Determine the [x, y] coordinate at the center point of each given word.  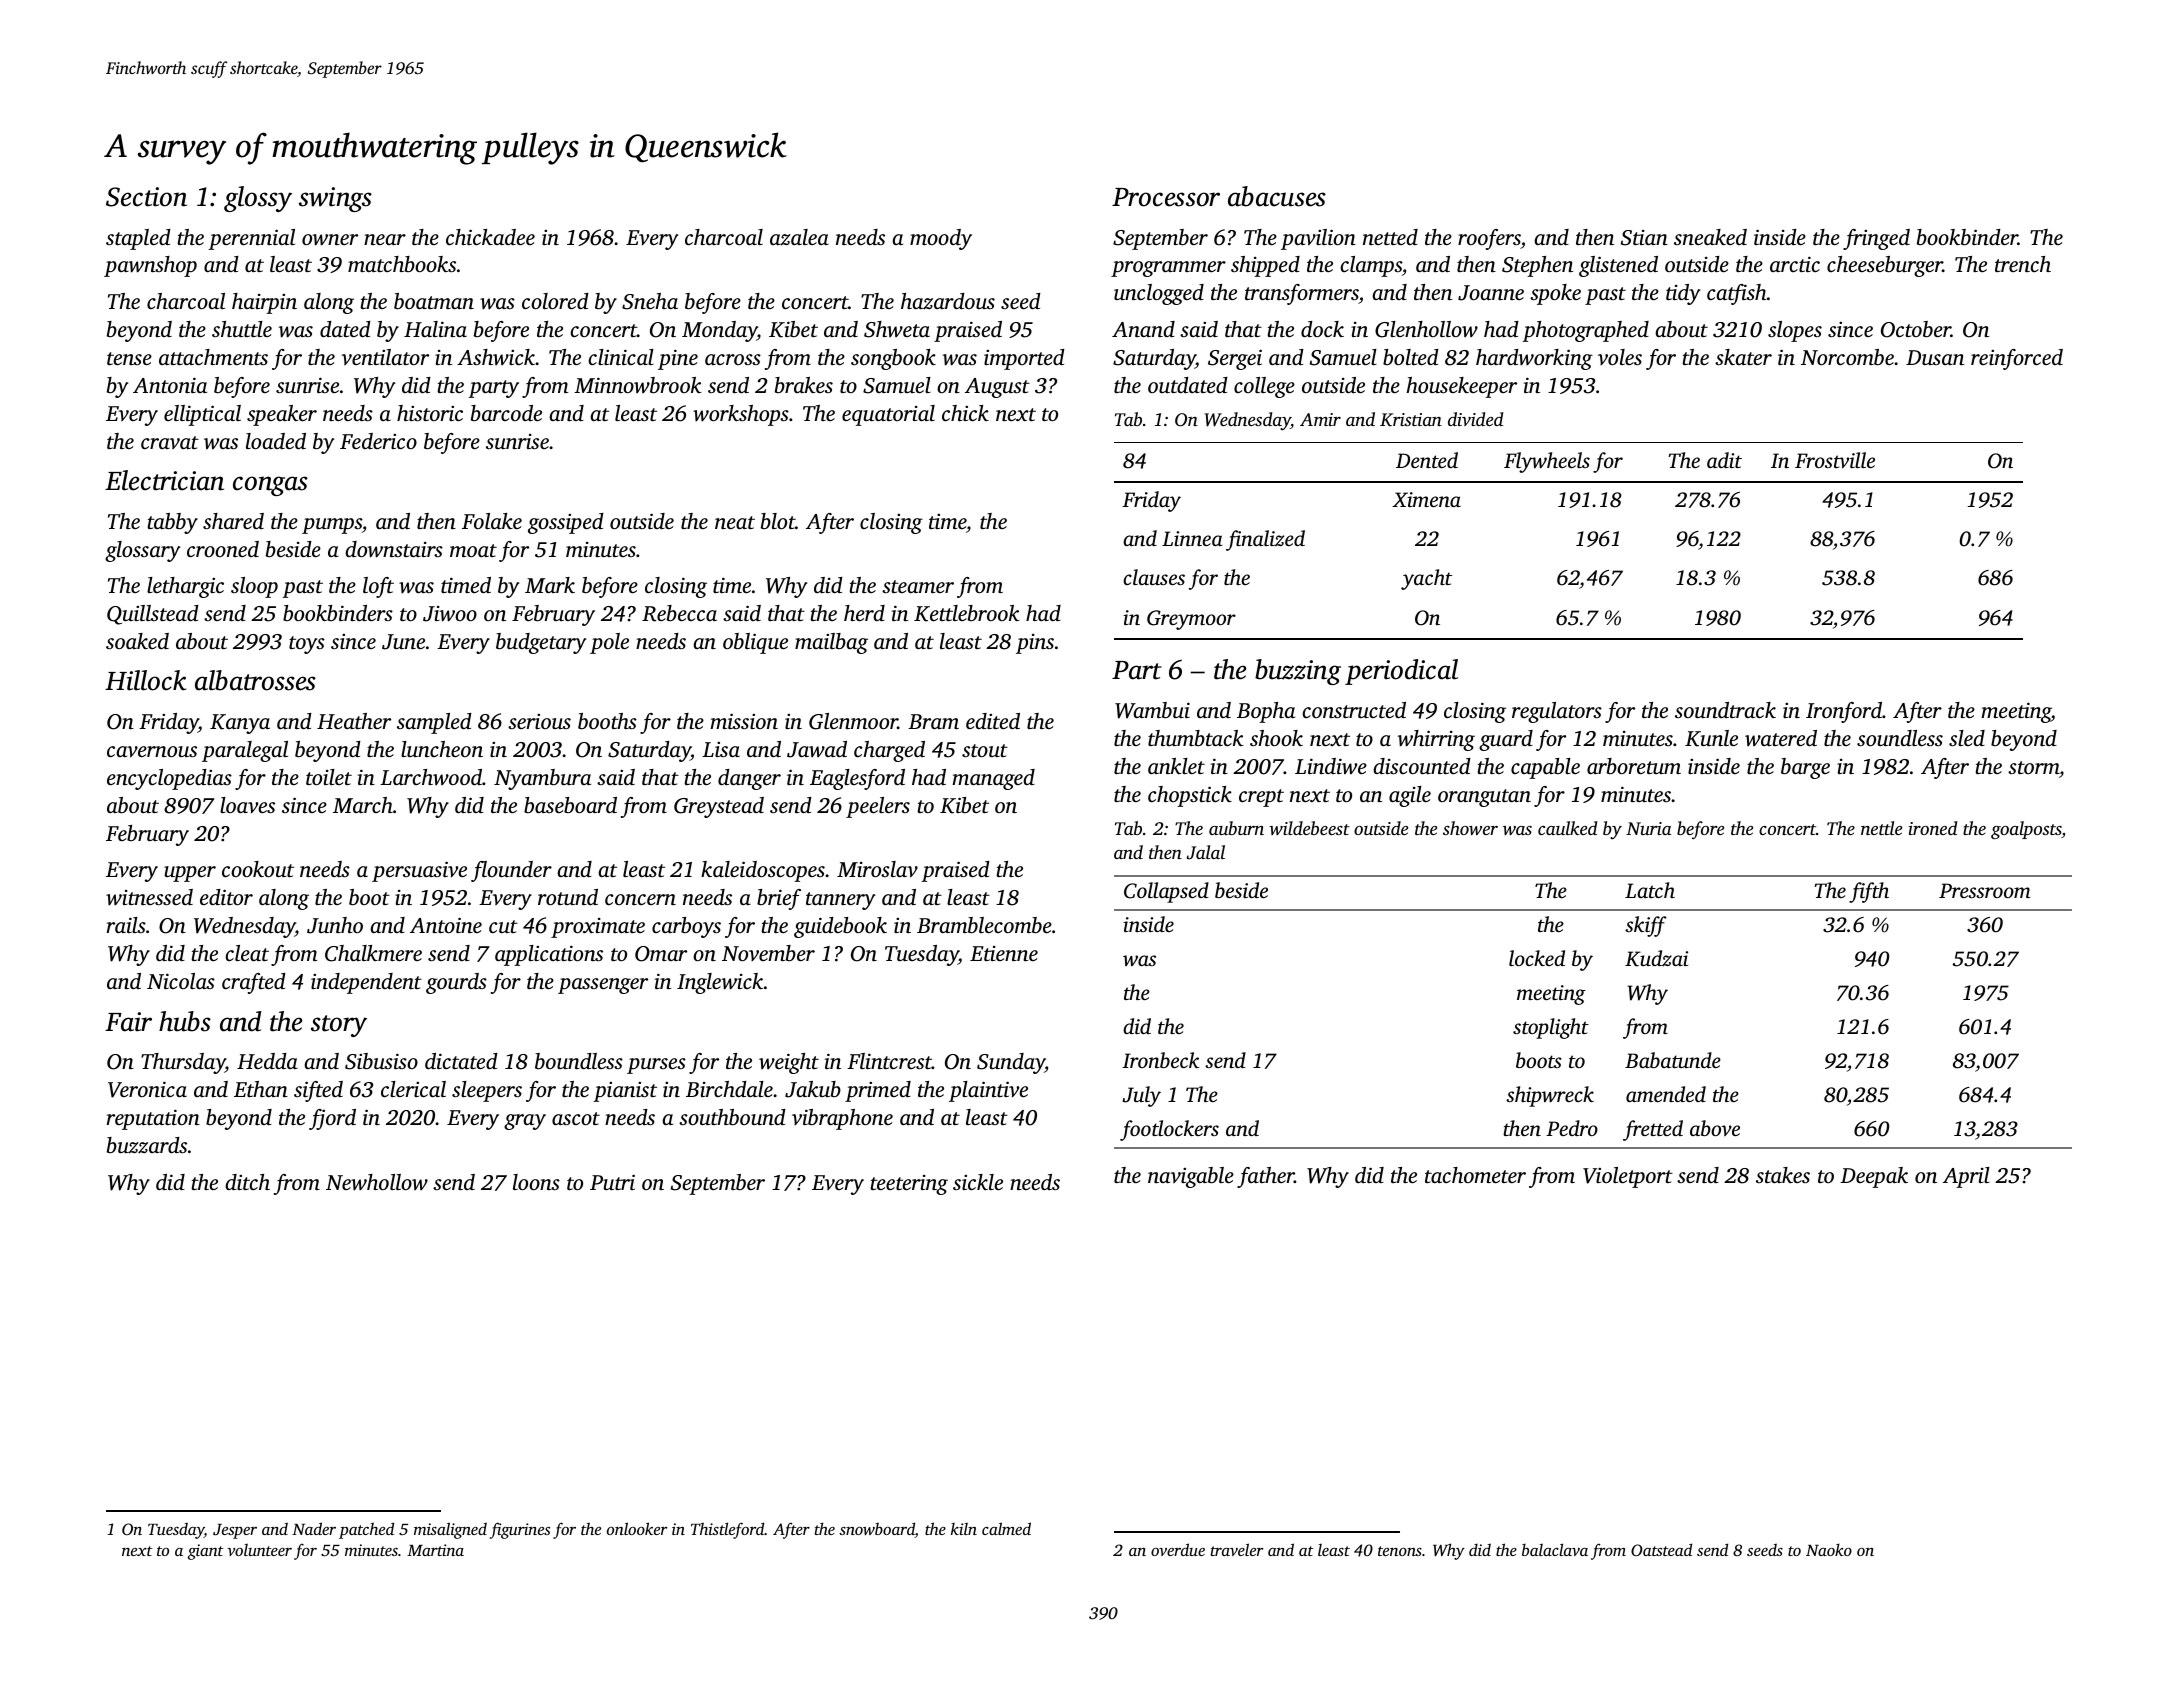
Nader [314, 1528]
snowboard [877, 1530]
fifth [1869, 892]
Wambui [1152, 710]
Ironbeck [1160, 1060]
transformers [1302, 294]
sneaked [1710, 237]
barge [1805, 768]
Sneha [650, 301]
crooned [223, 549]
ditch [247, 1182]
